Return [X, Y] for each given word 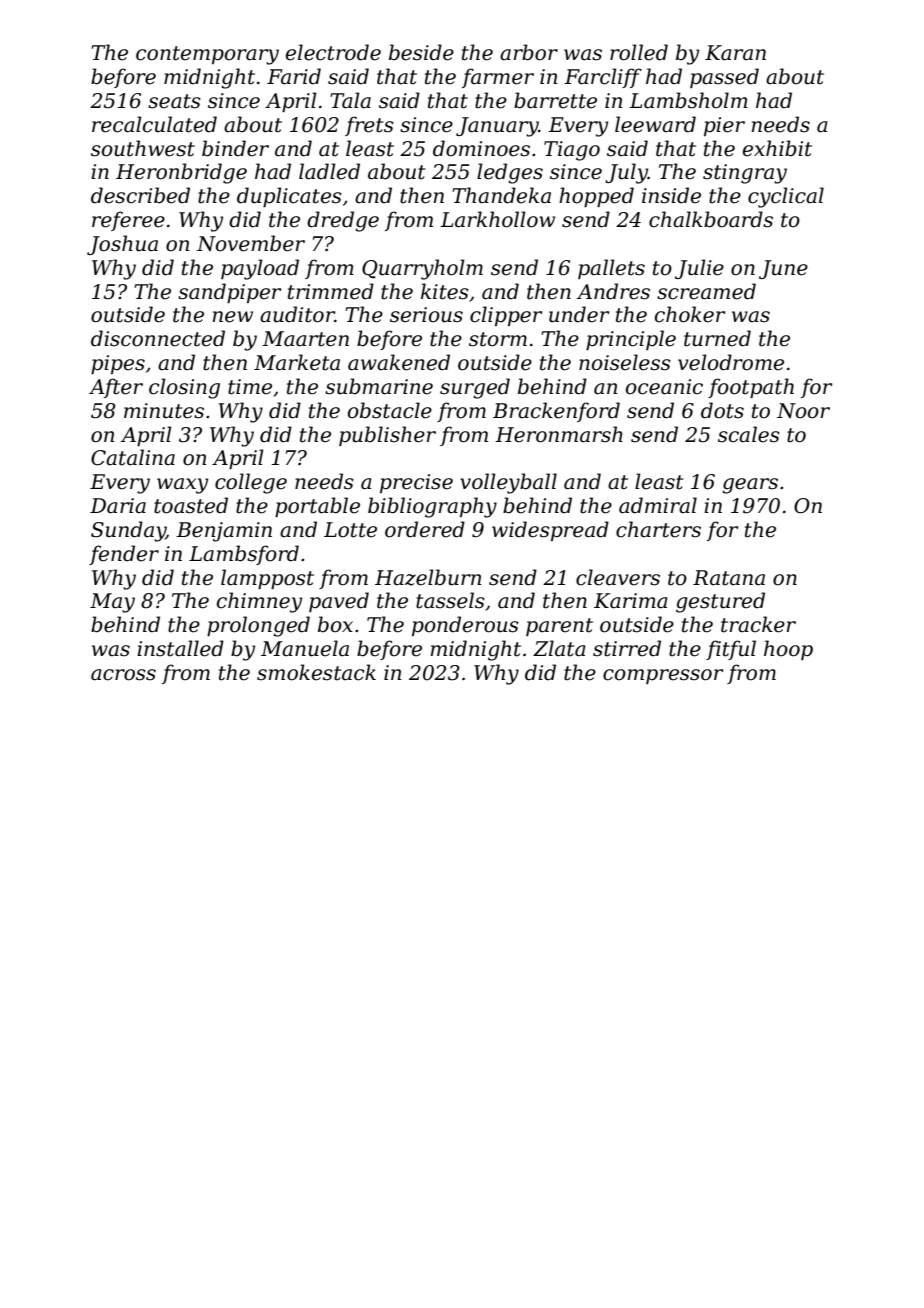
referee [128, 221]
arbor [529, 52]
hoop [788, 650]
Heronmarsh [559, 434]
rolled [639, 52]
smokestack [316, 672]
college [251, 483]
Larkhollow [497, 219]
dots [722, 410]
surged [475, 388]
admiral [658, 505]
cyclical [786, 197]
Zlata [559, 648]
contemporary [207, 55]
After [116, 388]
